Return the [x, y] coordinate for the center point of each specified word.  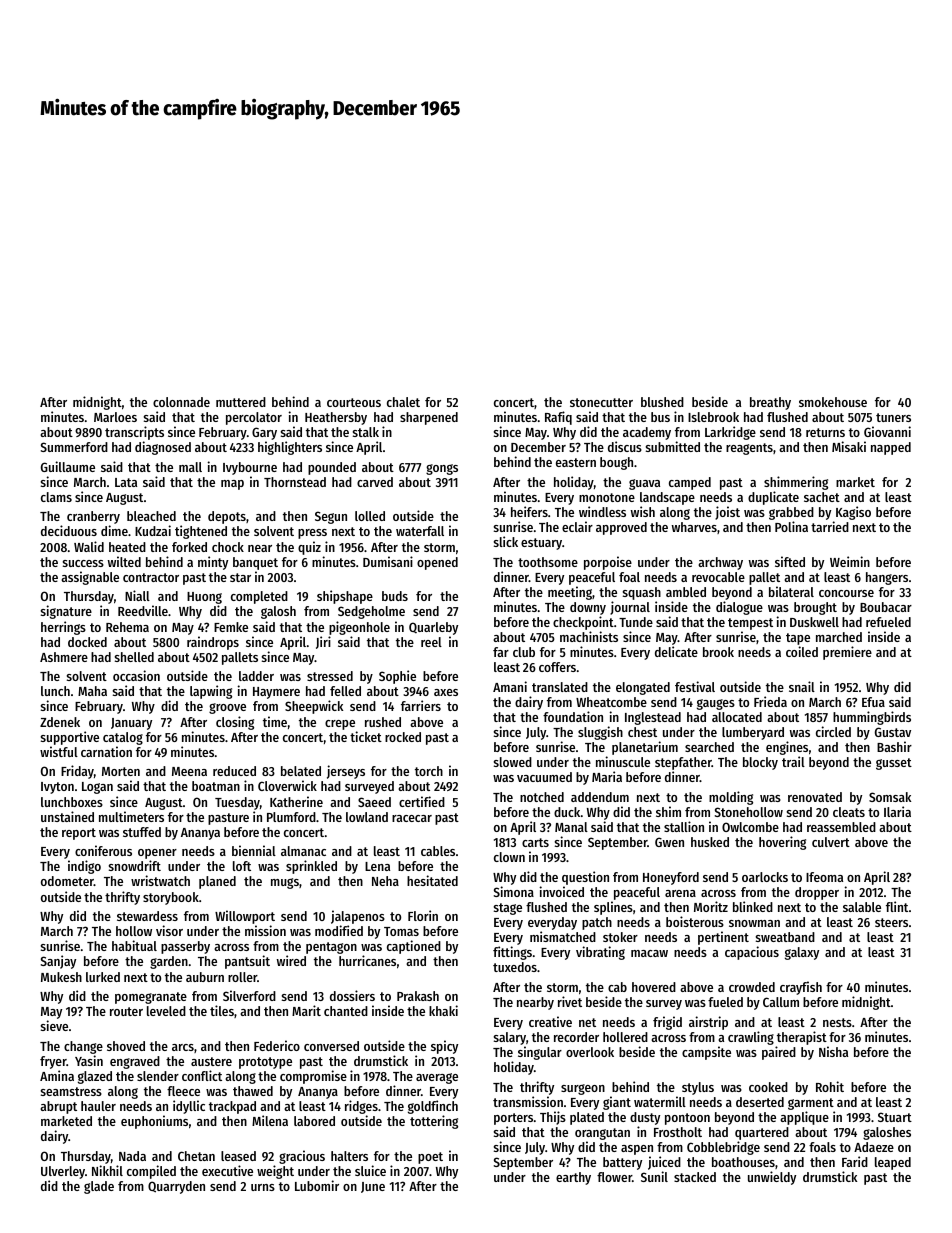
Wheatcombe [611, 702]
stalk [366, 432]
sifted [790, 561]
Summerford [74, 447]
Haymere [276, 693]
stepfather [683, 764]
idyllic [189, 1107]
